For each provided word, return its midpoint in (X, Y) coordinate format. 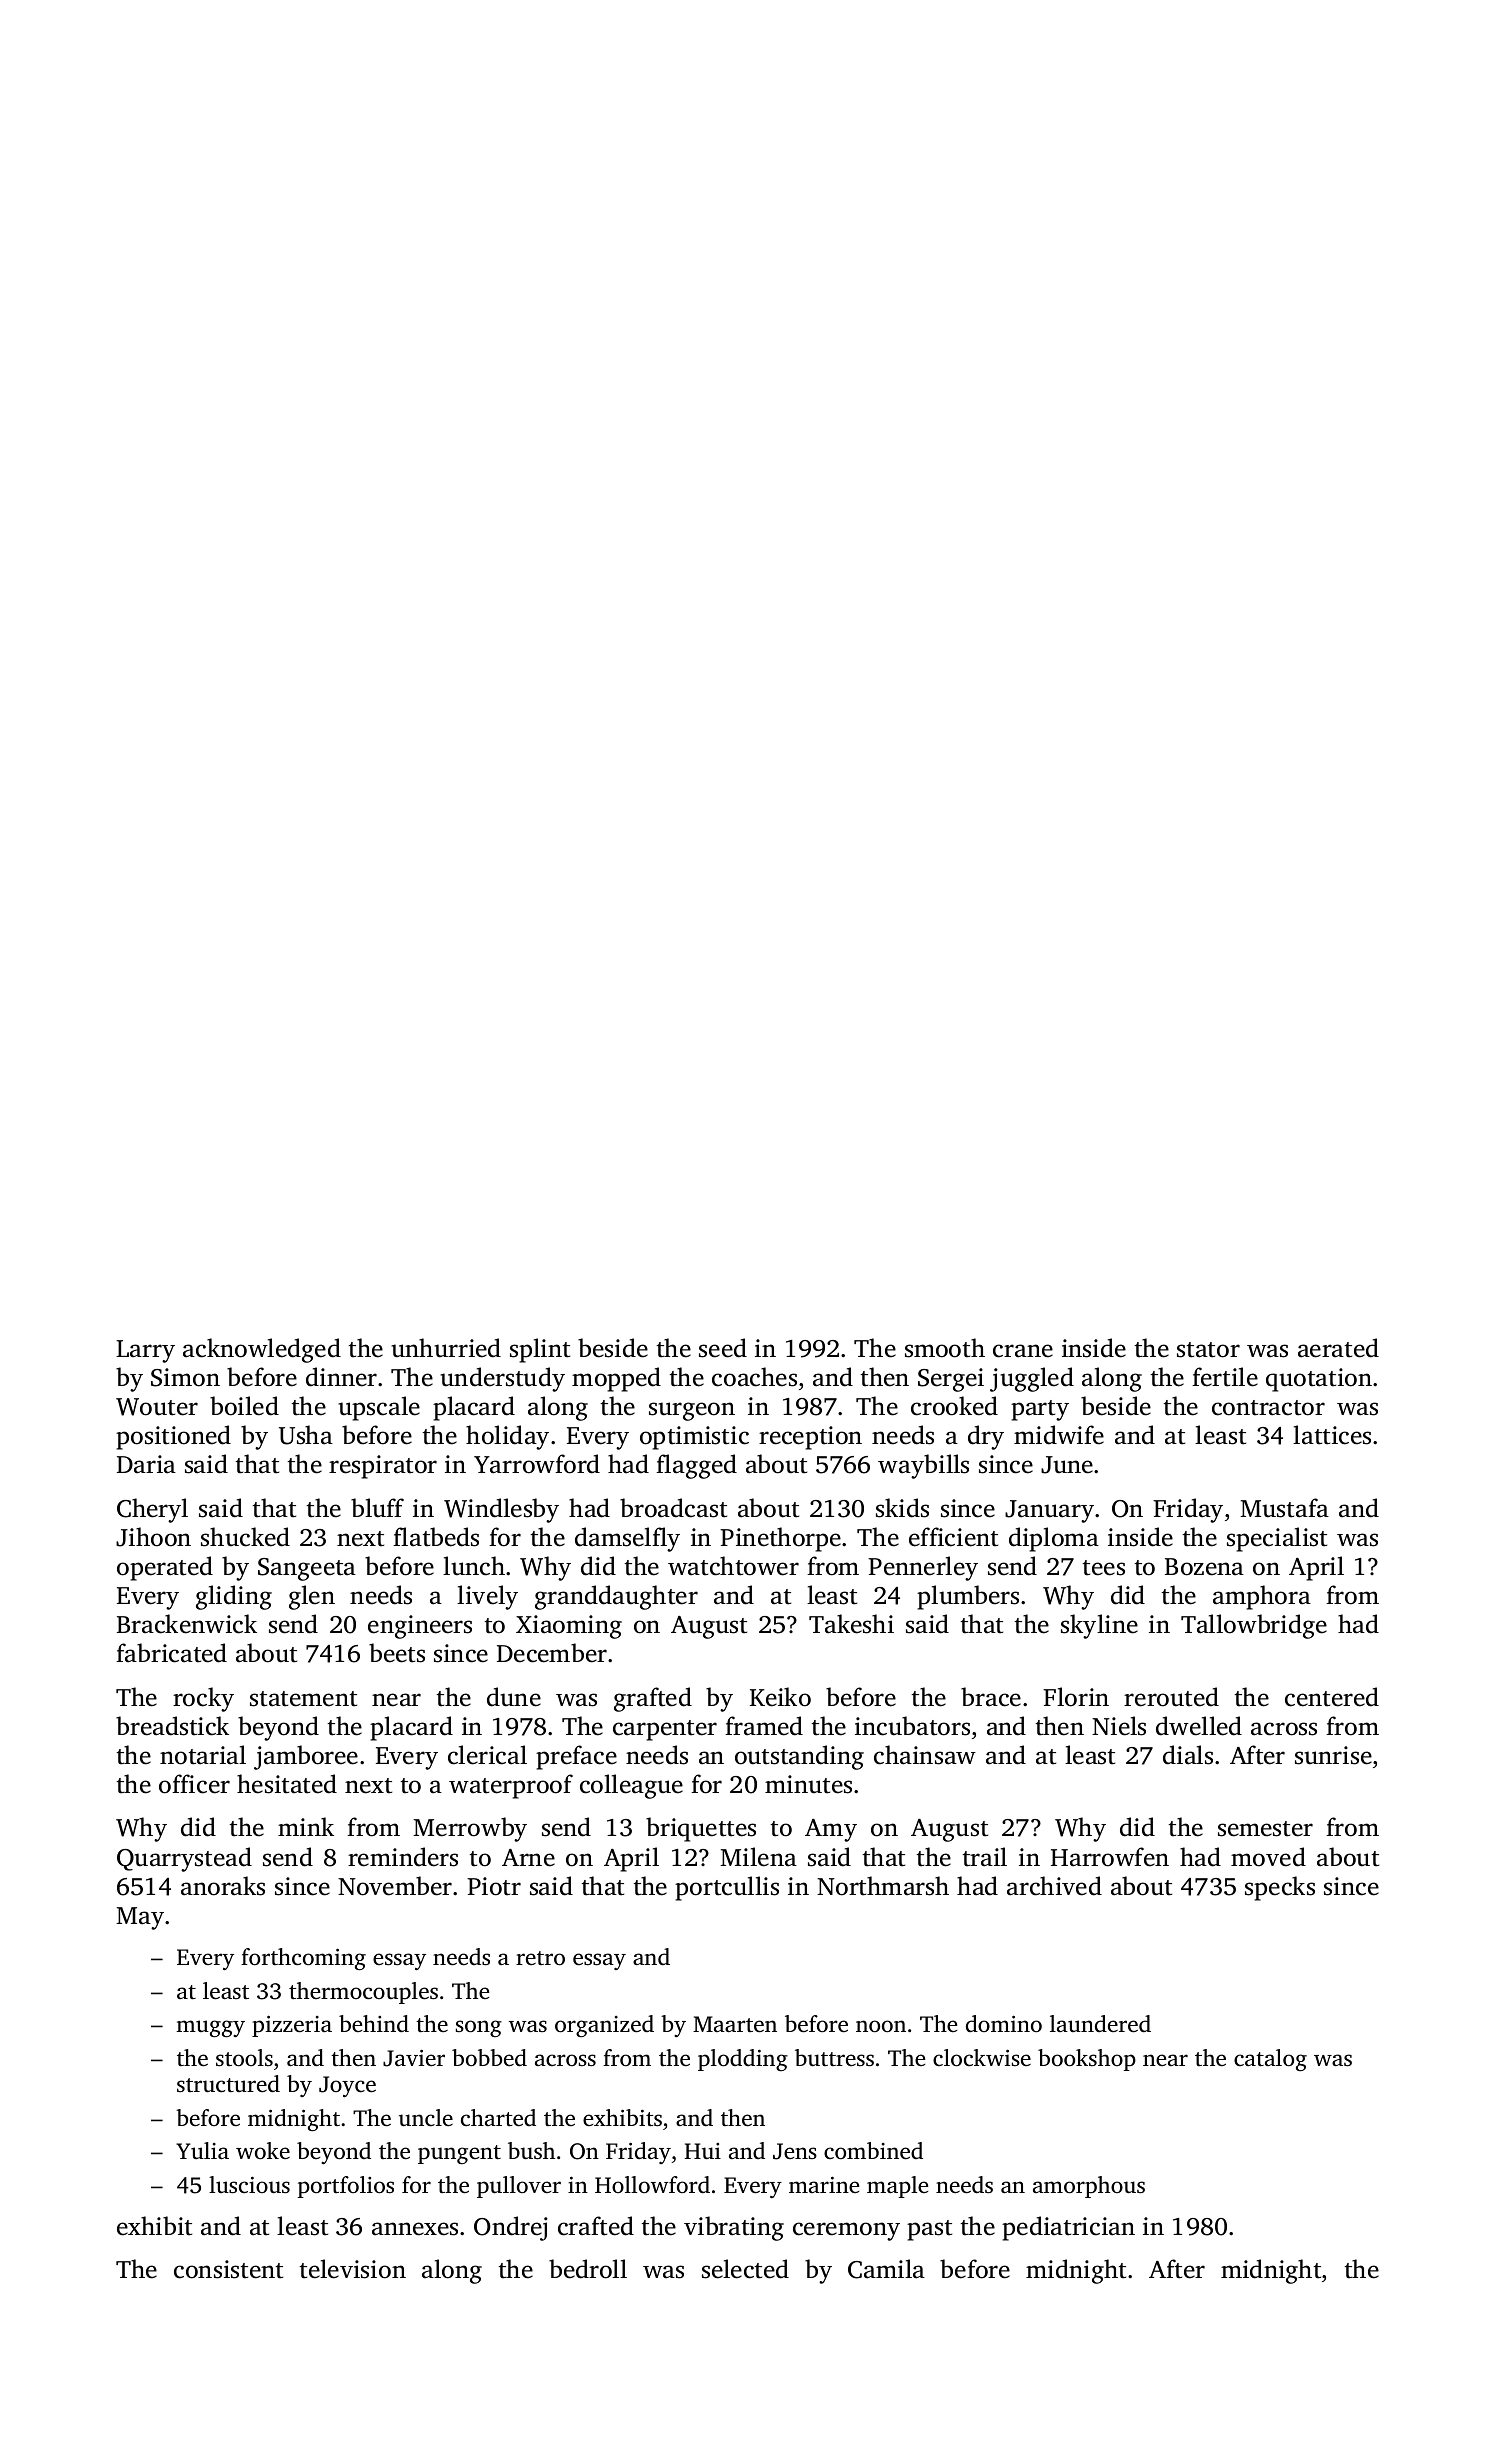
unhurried (446, 1348)
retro (540, 1958)
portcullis (727, 1888)
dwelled (1199, 1726)
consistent (228, 2269)
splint (540, 1350)
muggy (210, 2028)
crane (1023, 1351)
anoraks (223, 1886)
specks (1280, 1888)
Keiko (780, 1697)
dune (514, 1697)
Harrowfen (1110, 1857)
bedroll (588, 2269)
